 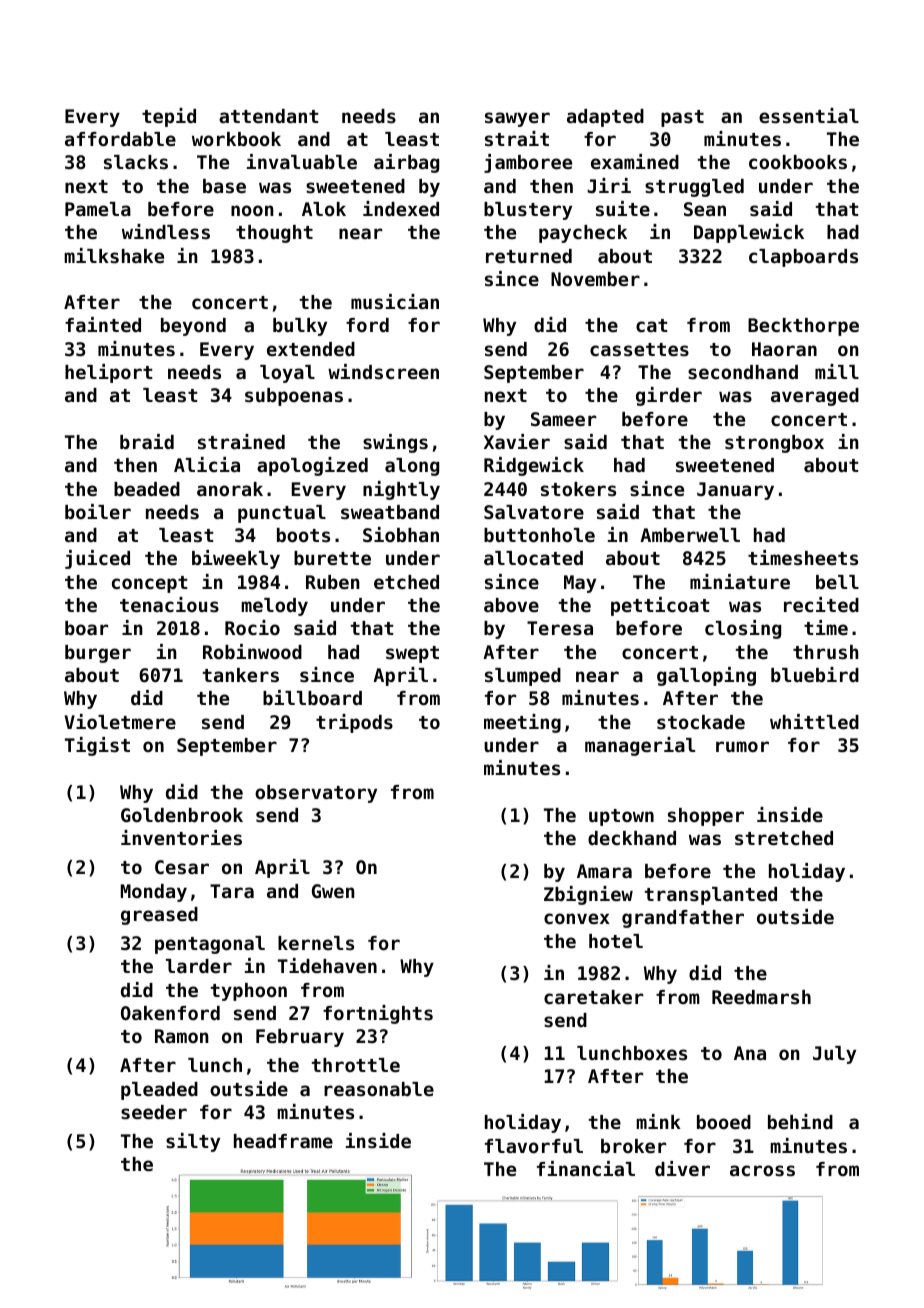 What do you see at coordinates (395, 301) in the screenshot?
I see `musician` at bounding box center [395, 301].
